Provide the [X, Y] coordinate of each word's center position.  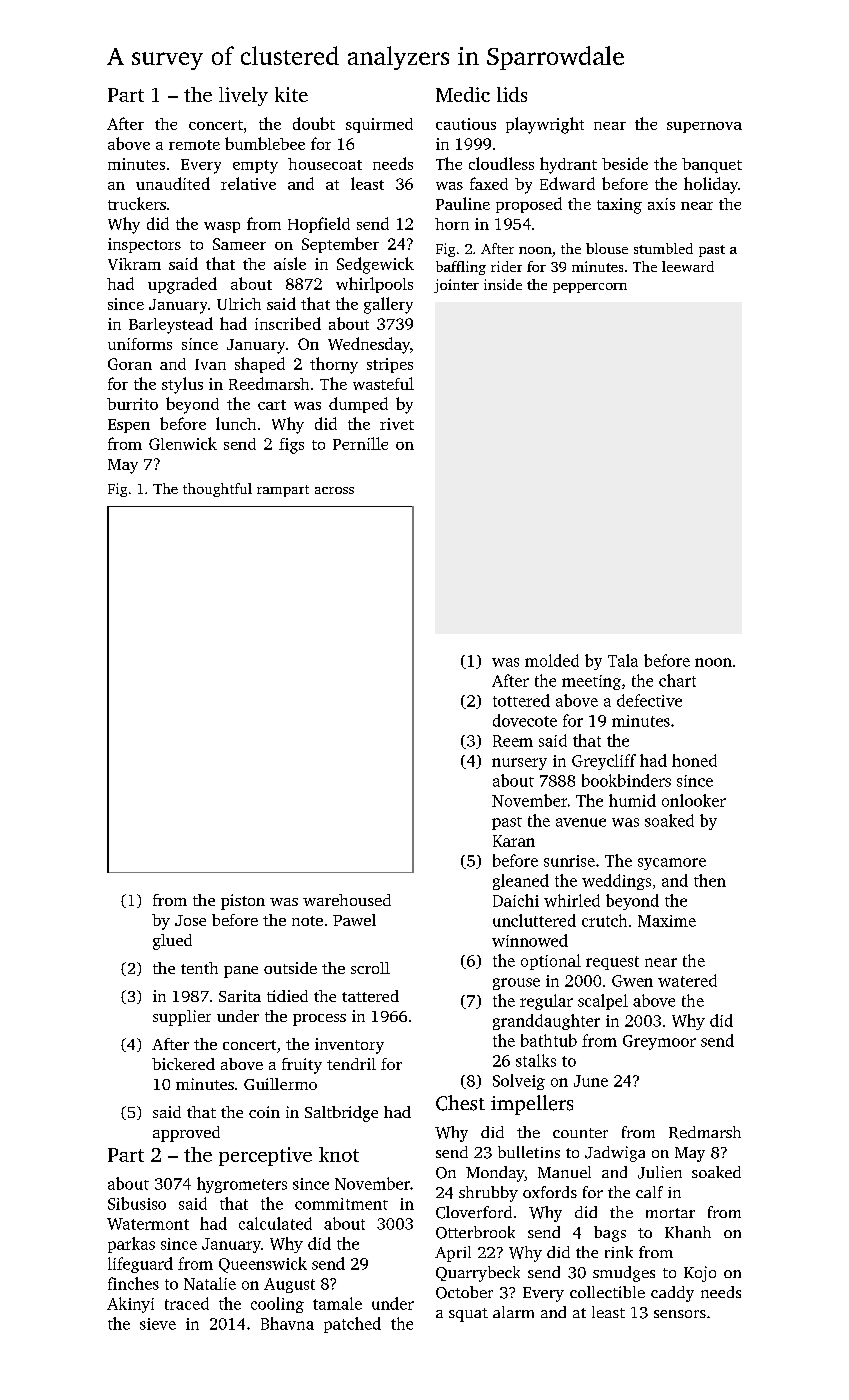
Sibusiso [137, 1203]
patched [352, 1325]
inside [503, 284]
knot [339, 1154]
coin [264, 1112]
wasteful [383, 383]
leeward [688, 266]
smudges [624, 1274]
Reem [513, 741]
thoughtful [217, 490]
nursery [519, 764]
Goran [130, 364]
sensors [680, 1314]
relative [248, 183]
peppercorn [590, 288]
